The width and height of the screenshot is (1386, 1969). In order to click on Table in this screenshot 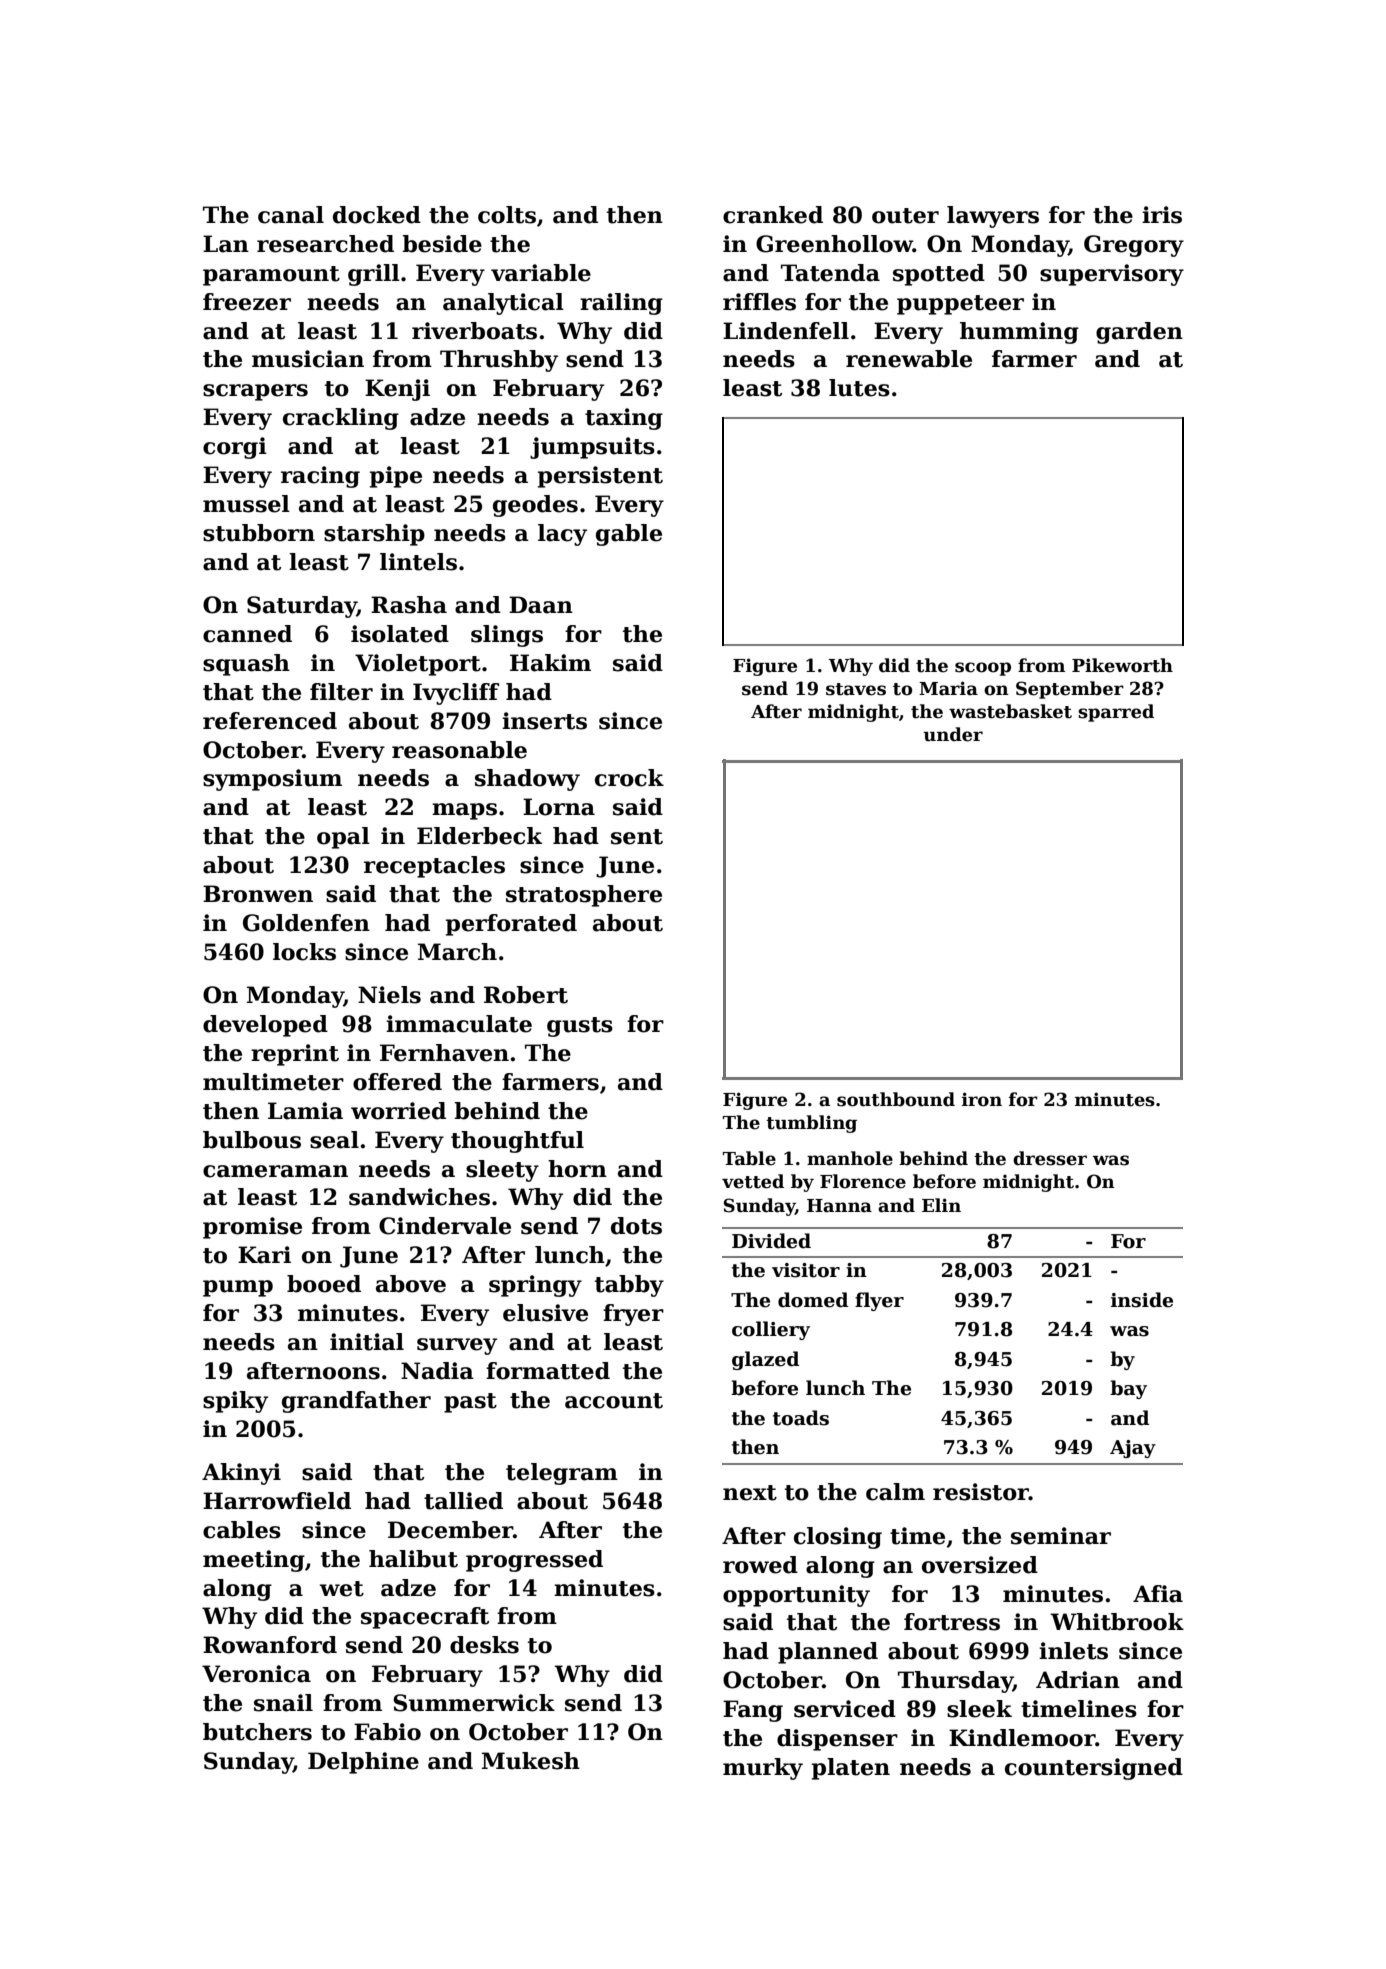, I will do `click(749, 1158)`.
